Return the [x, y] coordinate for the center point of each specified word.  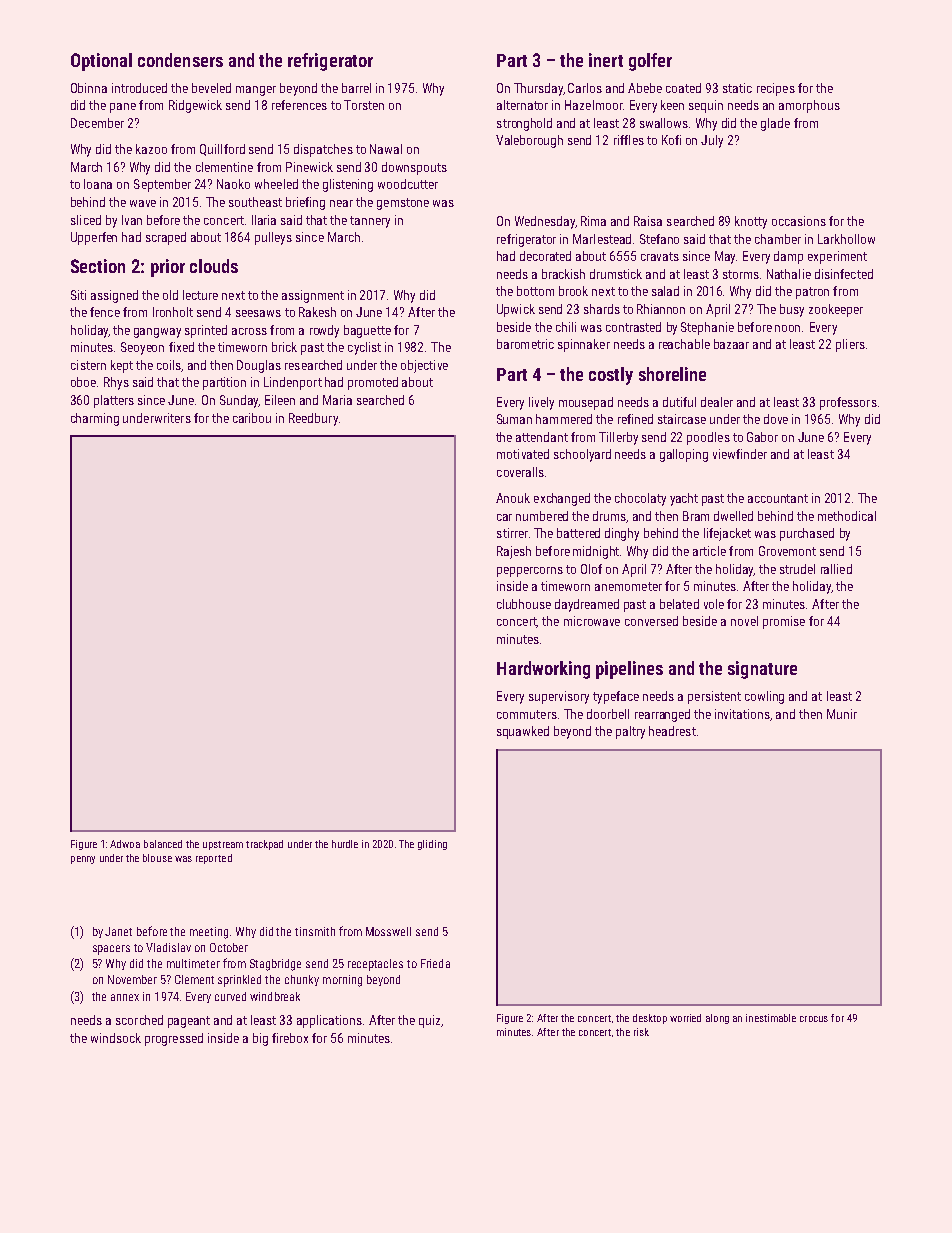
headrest [672, 731]
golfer [650, 62]
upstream [223, 845]
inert [606, 60]
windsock [116, 1038]
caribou [252, 418]
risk [641, 1032]
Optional [101, 62]
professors [848, 403]
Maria [337, 400]
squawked [523, 732]
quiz [429, 1021]
